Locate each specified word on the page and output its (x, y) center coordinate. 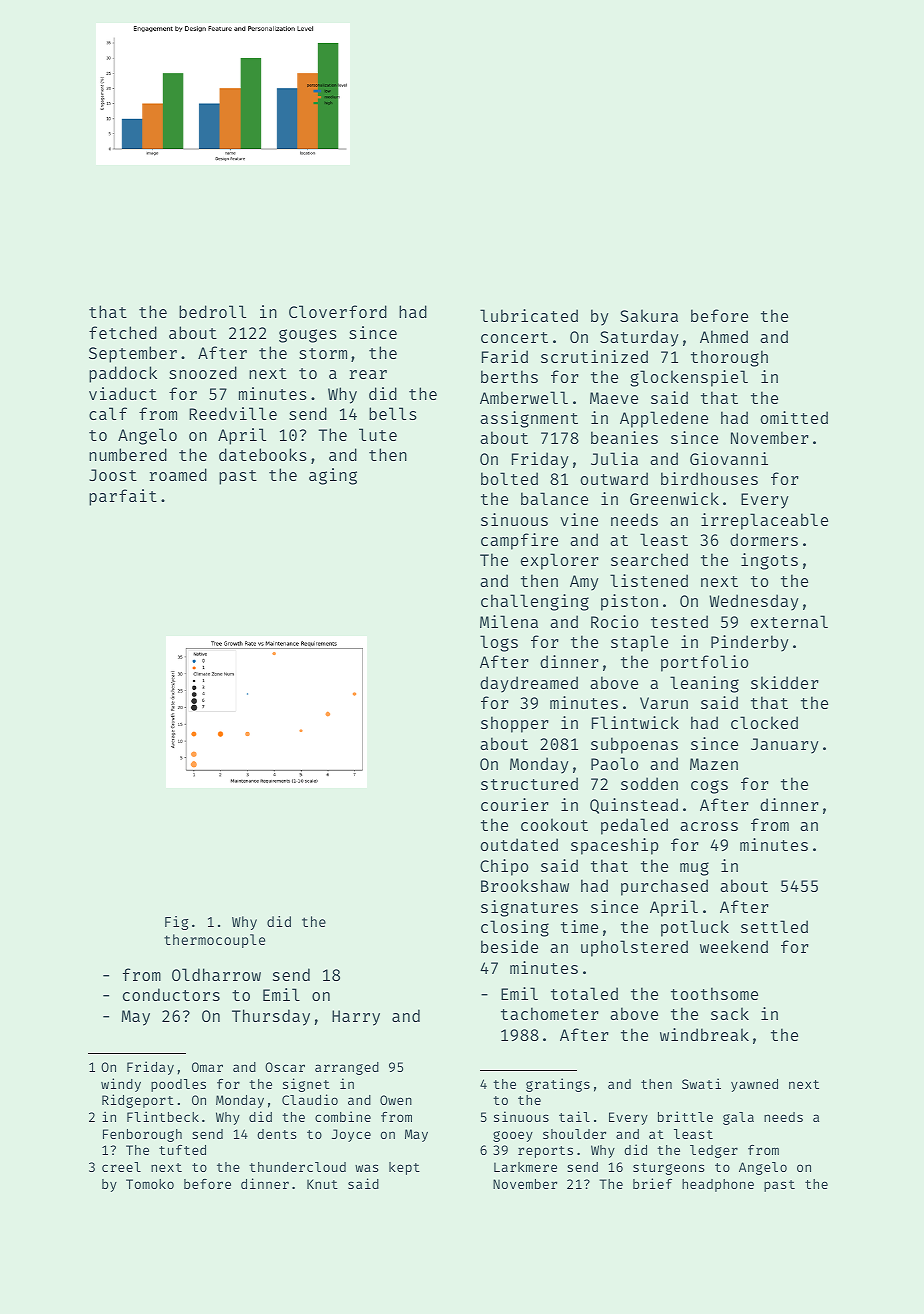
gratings (558, 1085)
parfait (123, 497)
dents (277, 1134)
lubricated (529, 315)
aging (333, 476)
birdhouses (709, 478)
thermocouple (214, 941)
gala (738, 1118)
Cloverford (338, 311)
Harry (356, 1018)
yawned (754, 1085)
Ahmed (724, 336)
